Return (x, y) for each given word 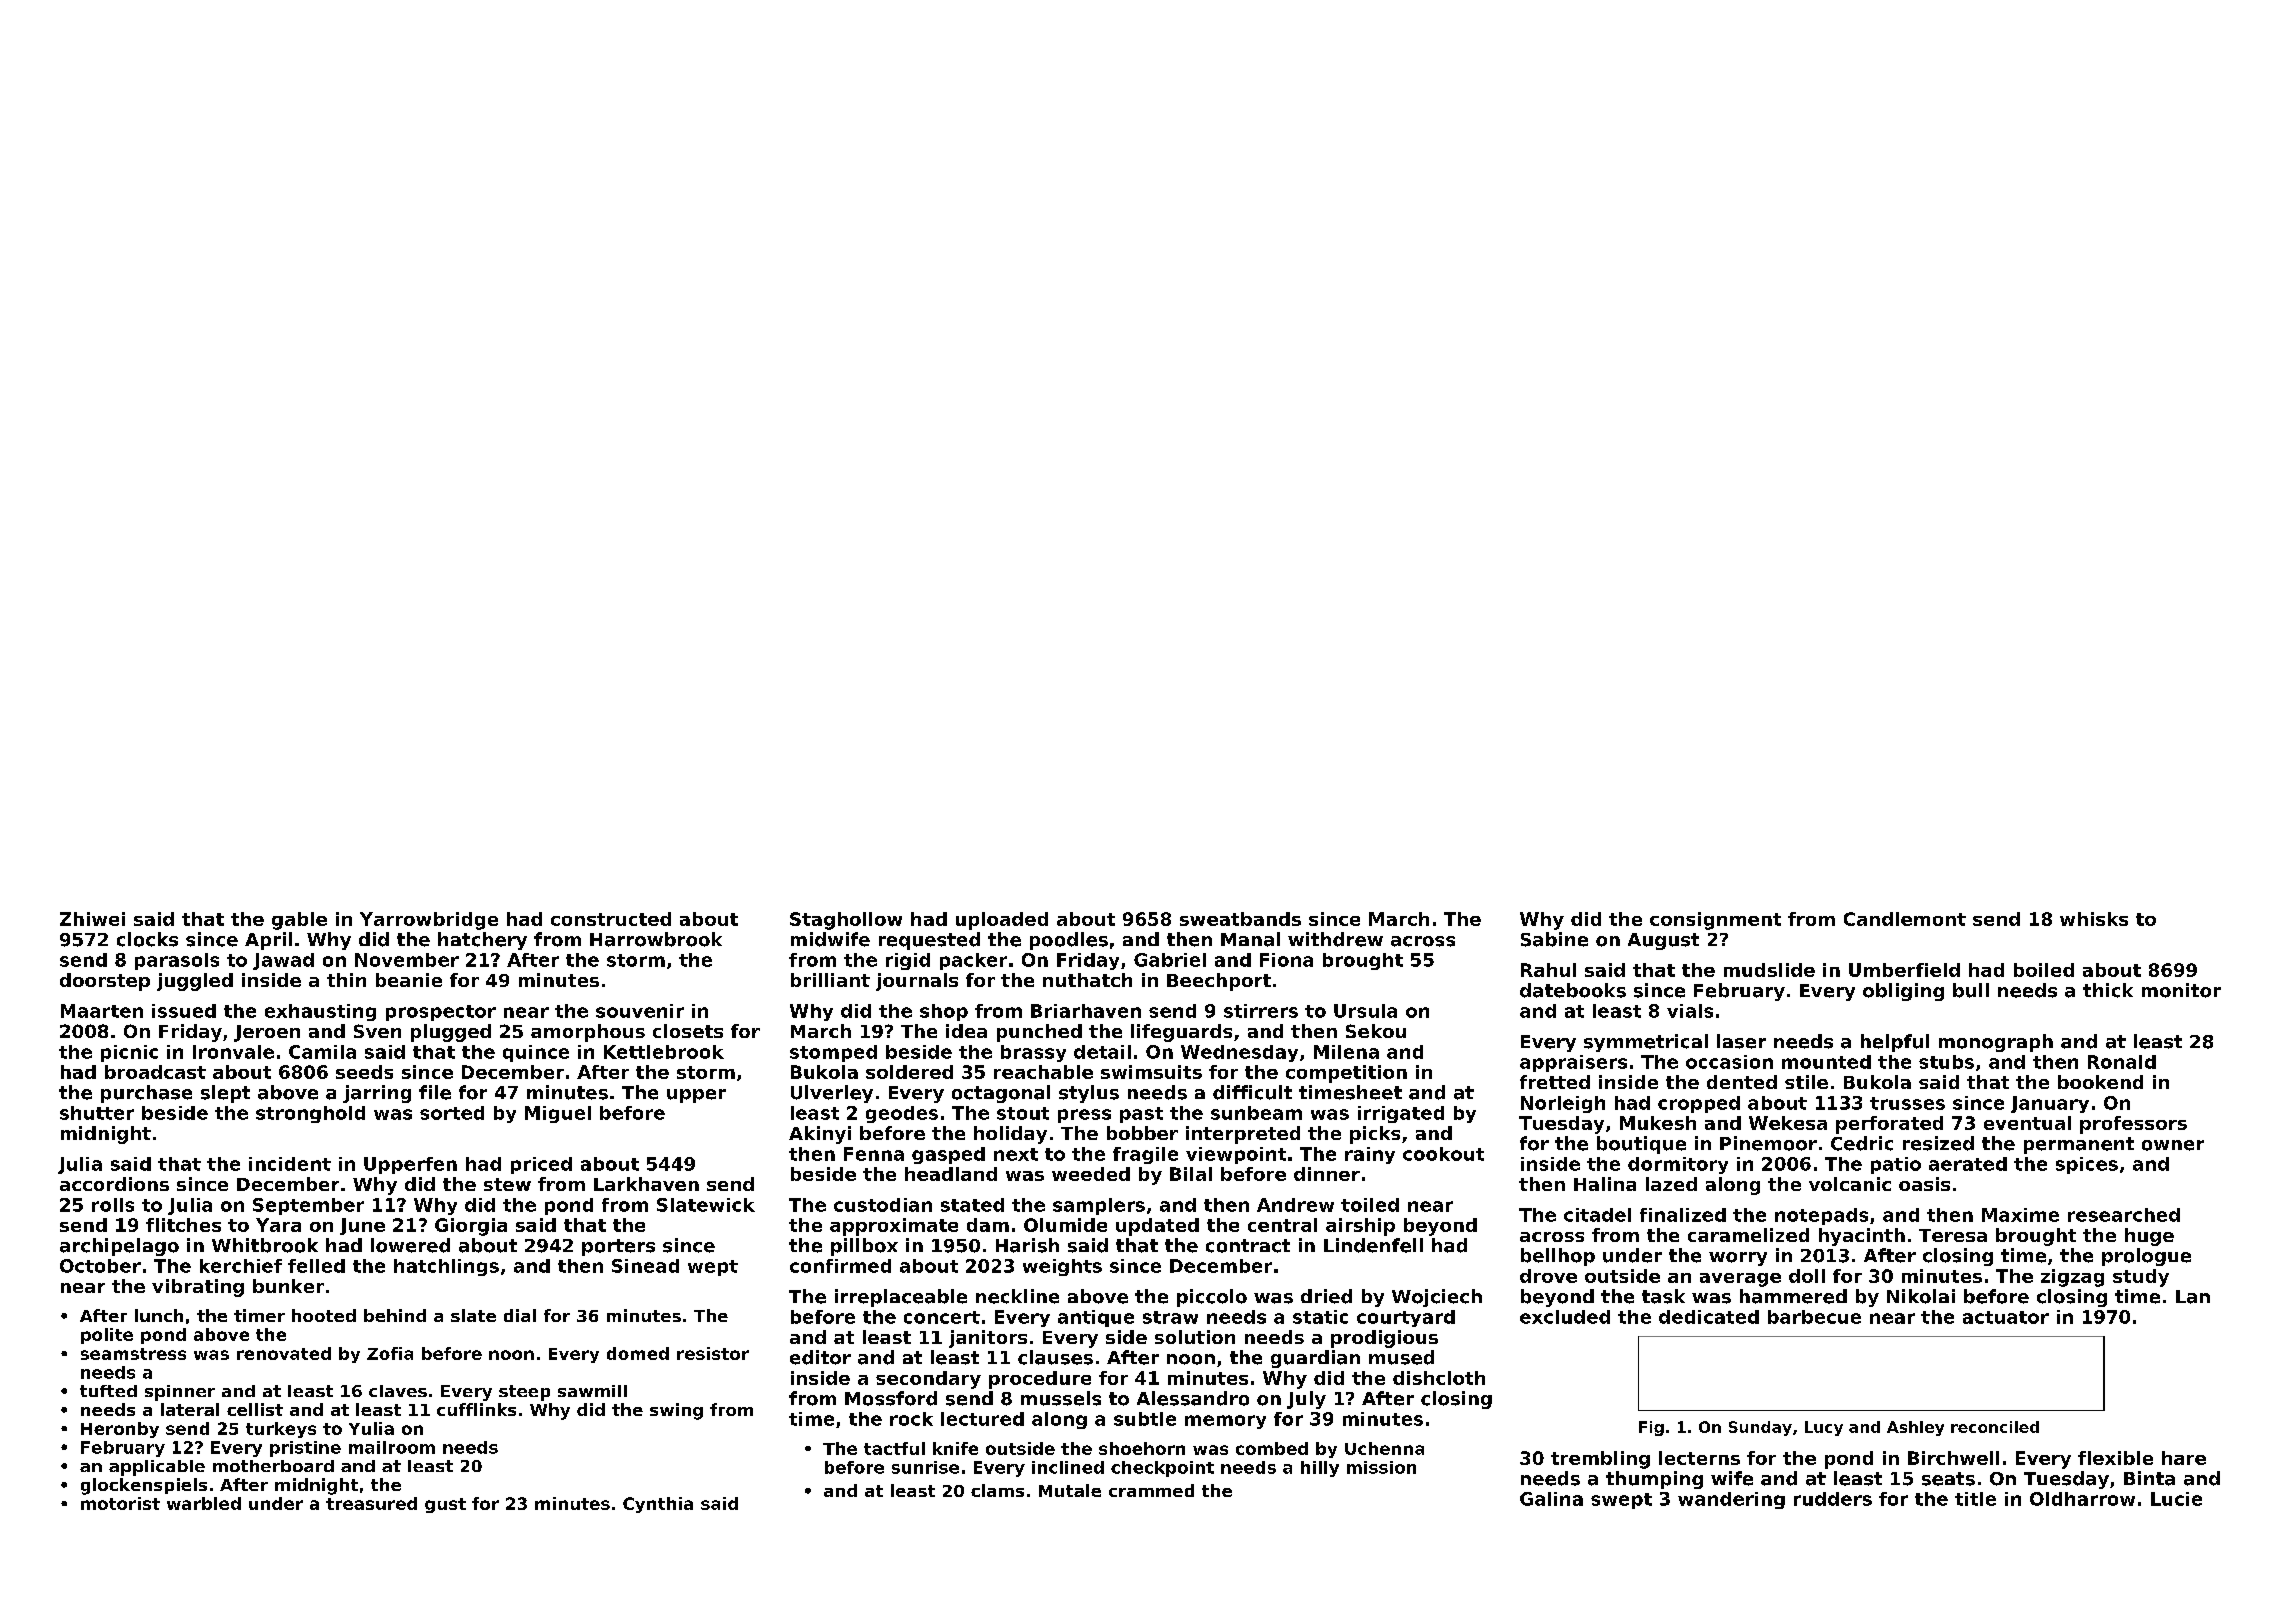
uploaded (1002, 921)
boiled (2044, 970)
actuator (2006, 1317)
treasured (371, 1503)
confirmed (840, 1266)
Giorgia (471, 1227)
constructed (611, 919)
